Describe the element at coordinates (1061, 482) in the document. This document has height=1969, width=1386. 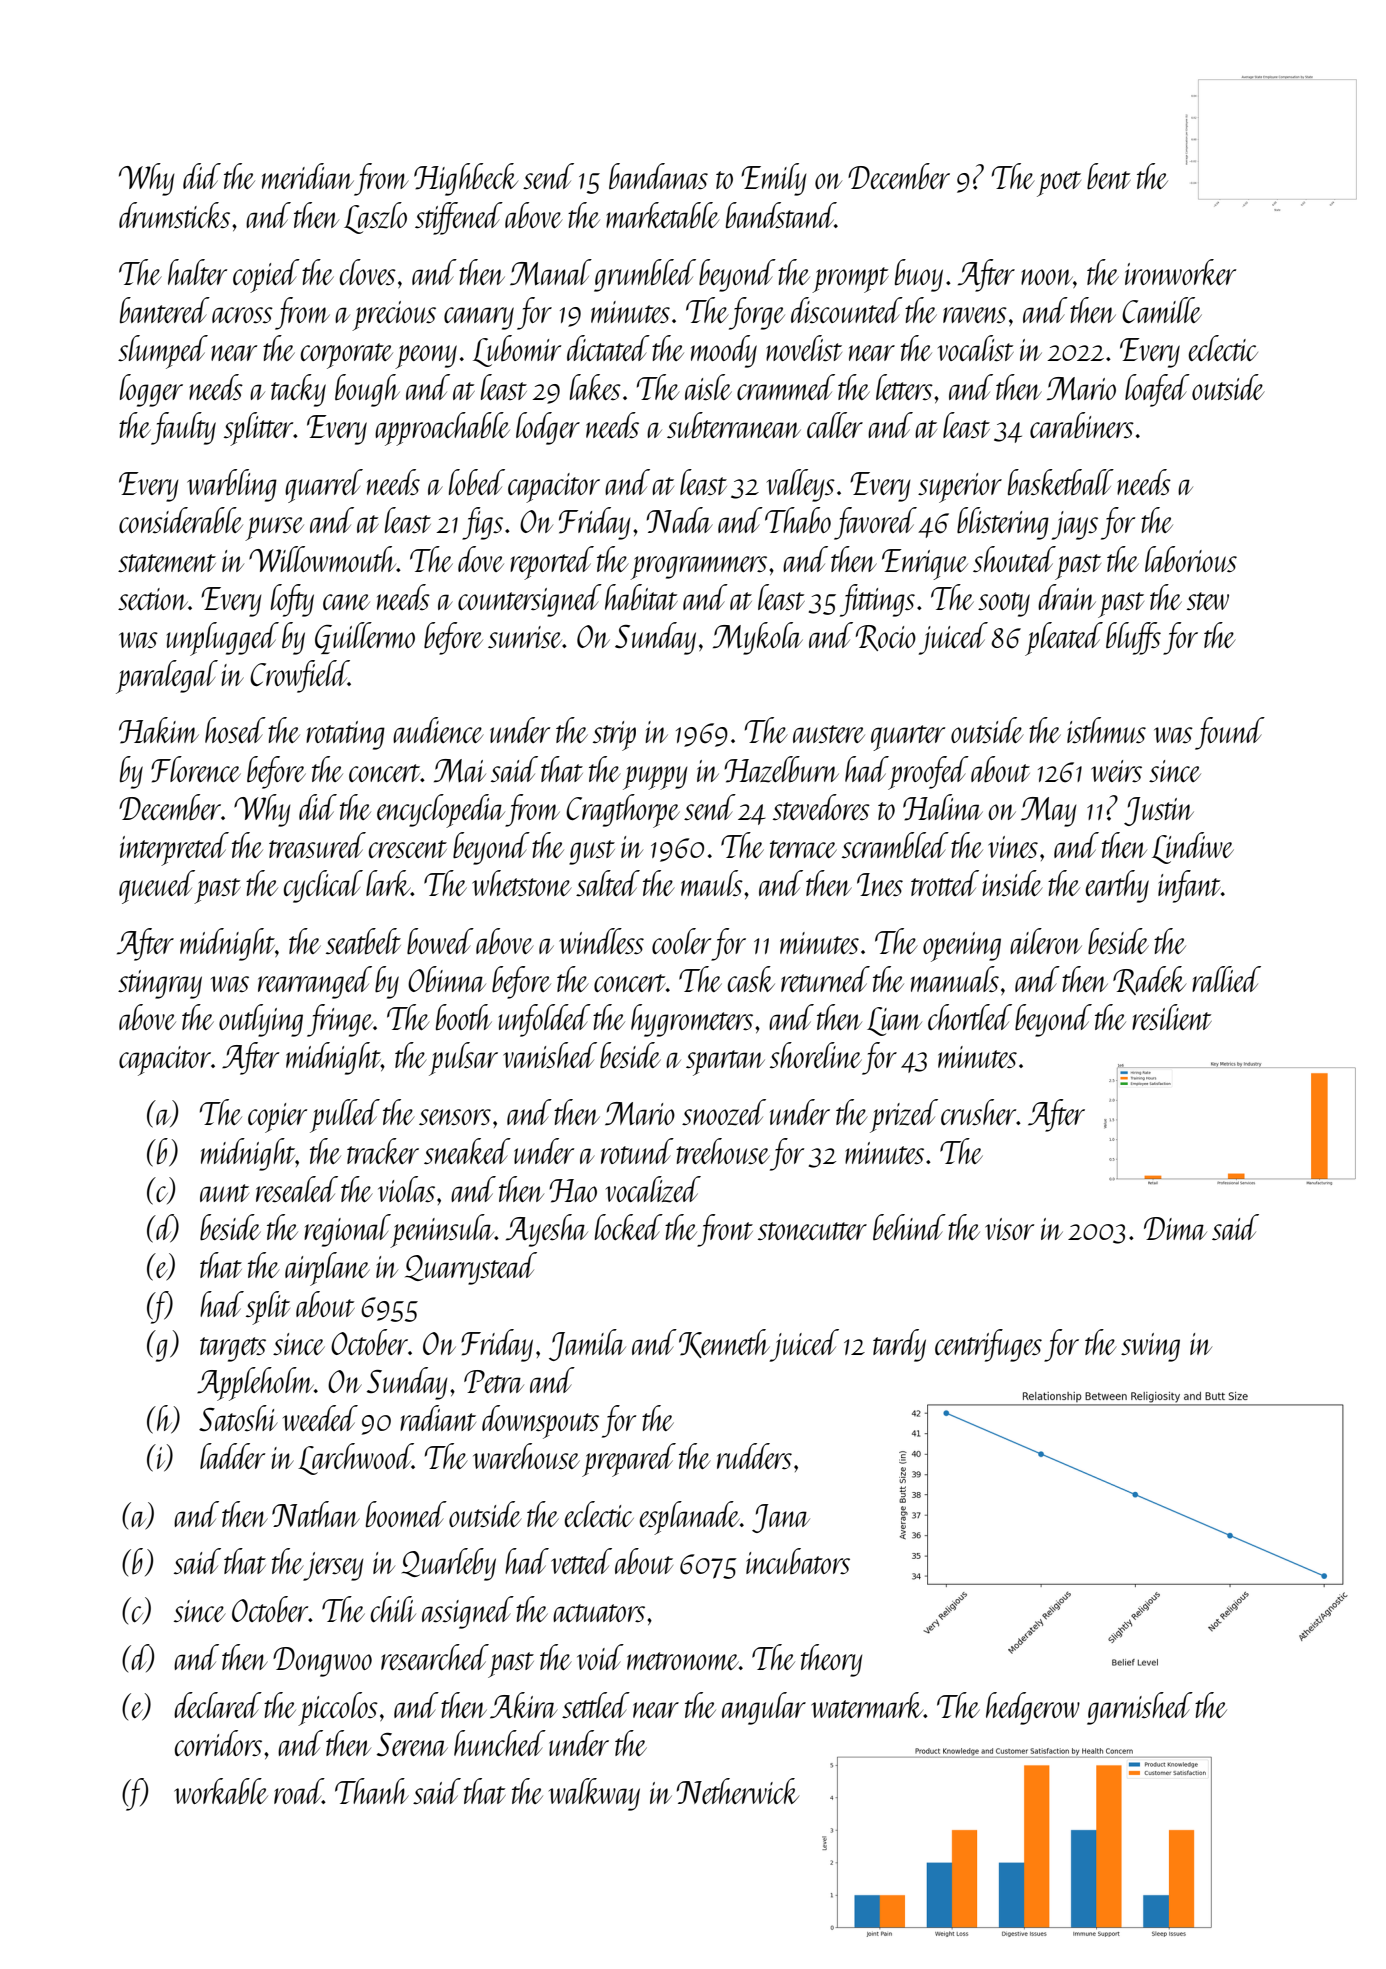
I see `basketball` at that location.
